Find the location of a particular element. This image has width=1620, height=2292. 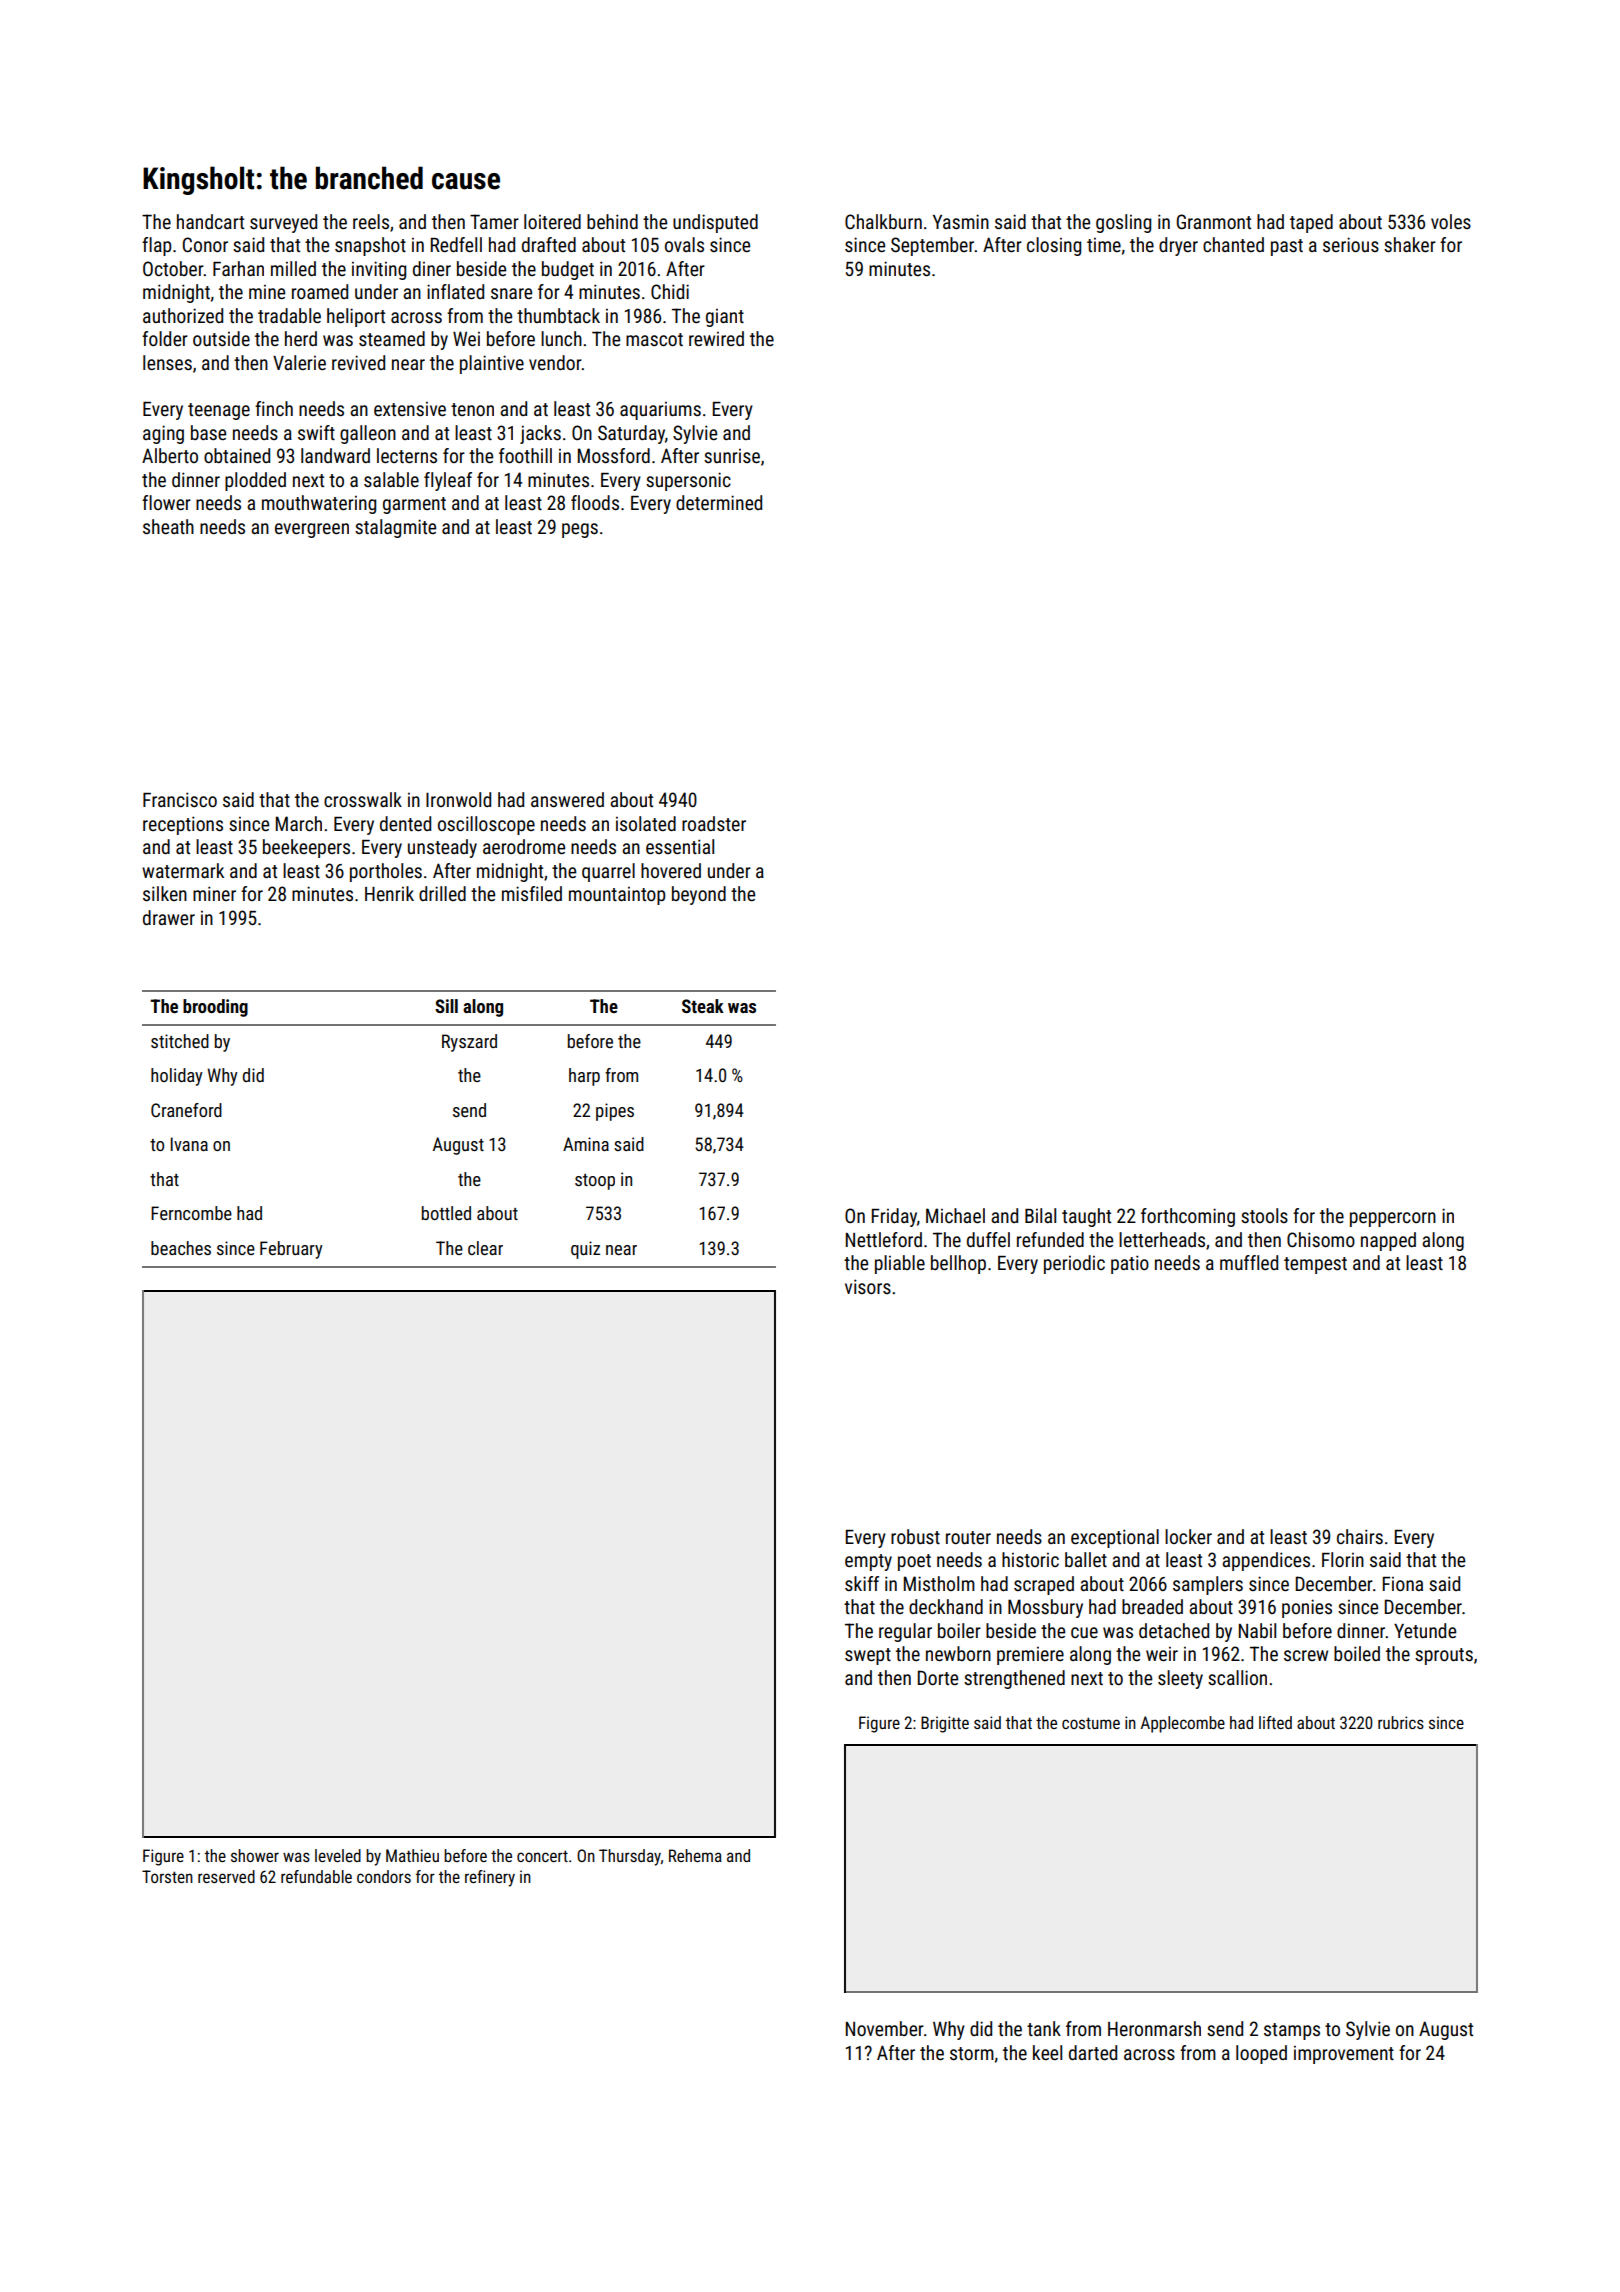

peppercorn is located at coordinates (1393, 1219).
